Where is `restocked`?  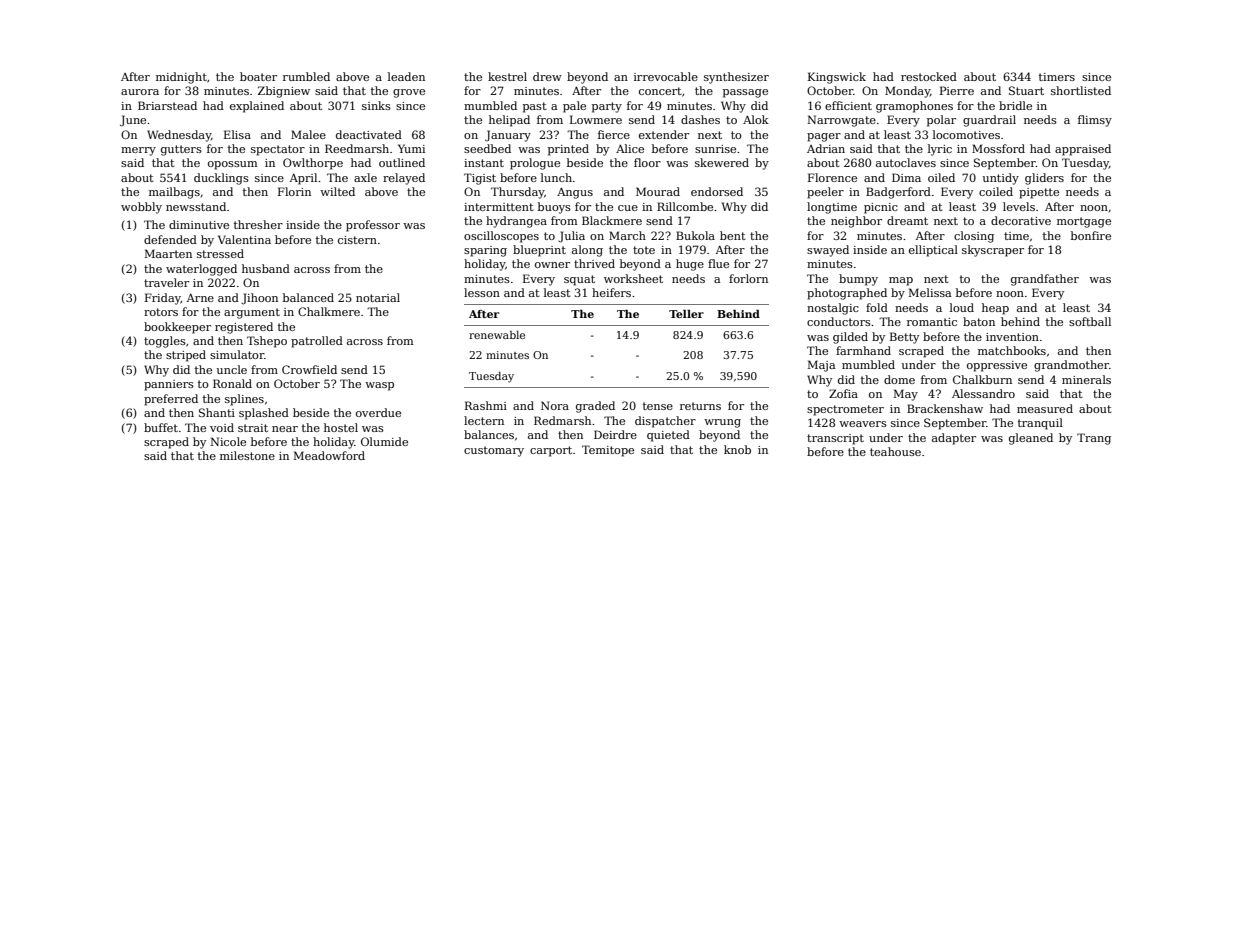 restocked is located at coordinates (929, 76).
